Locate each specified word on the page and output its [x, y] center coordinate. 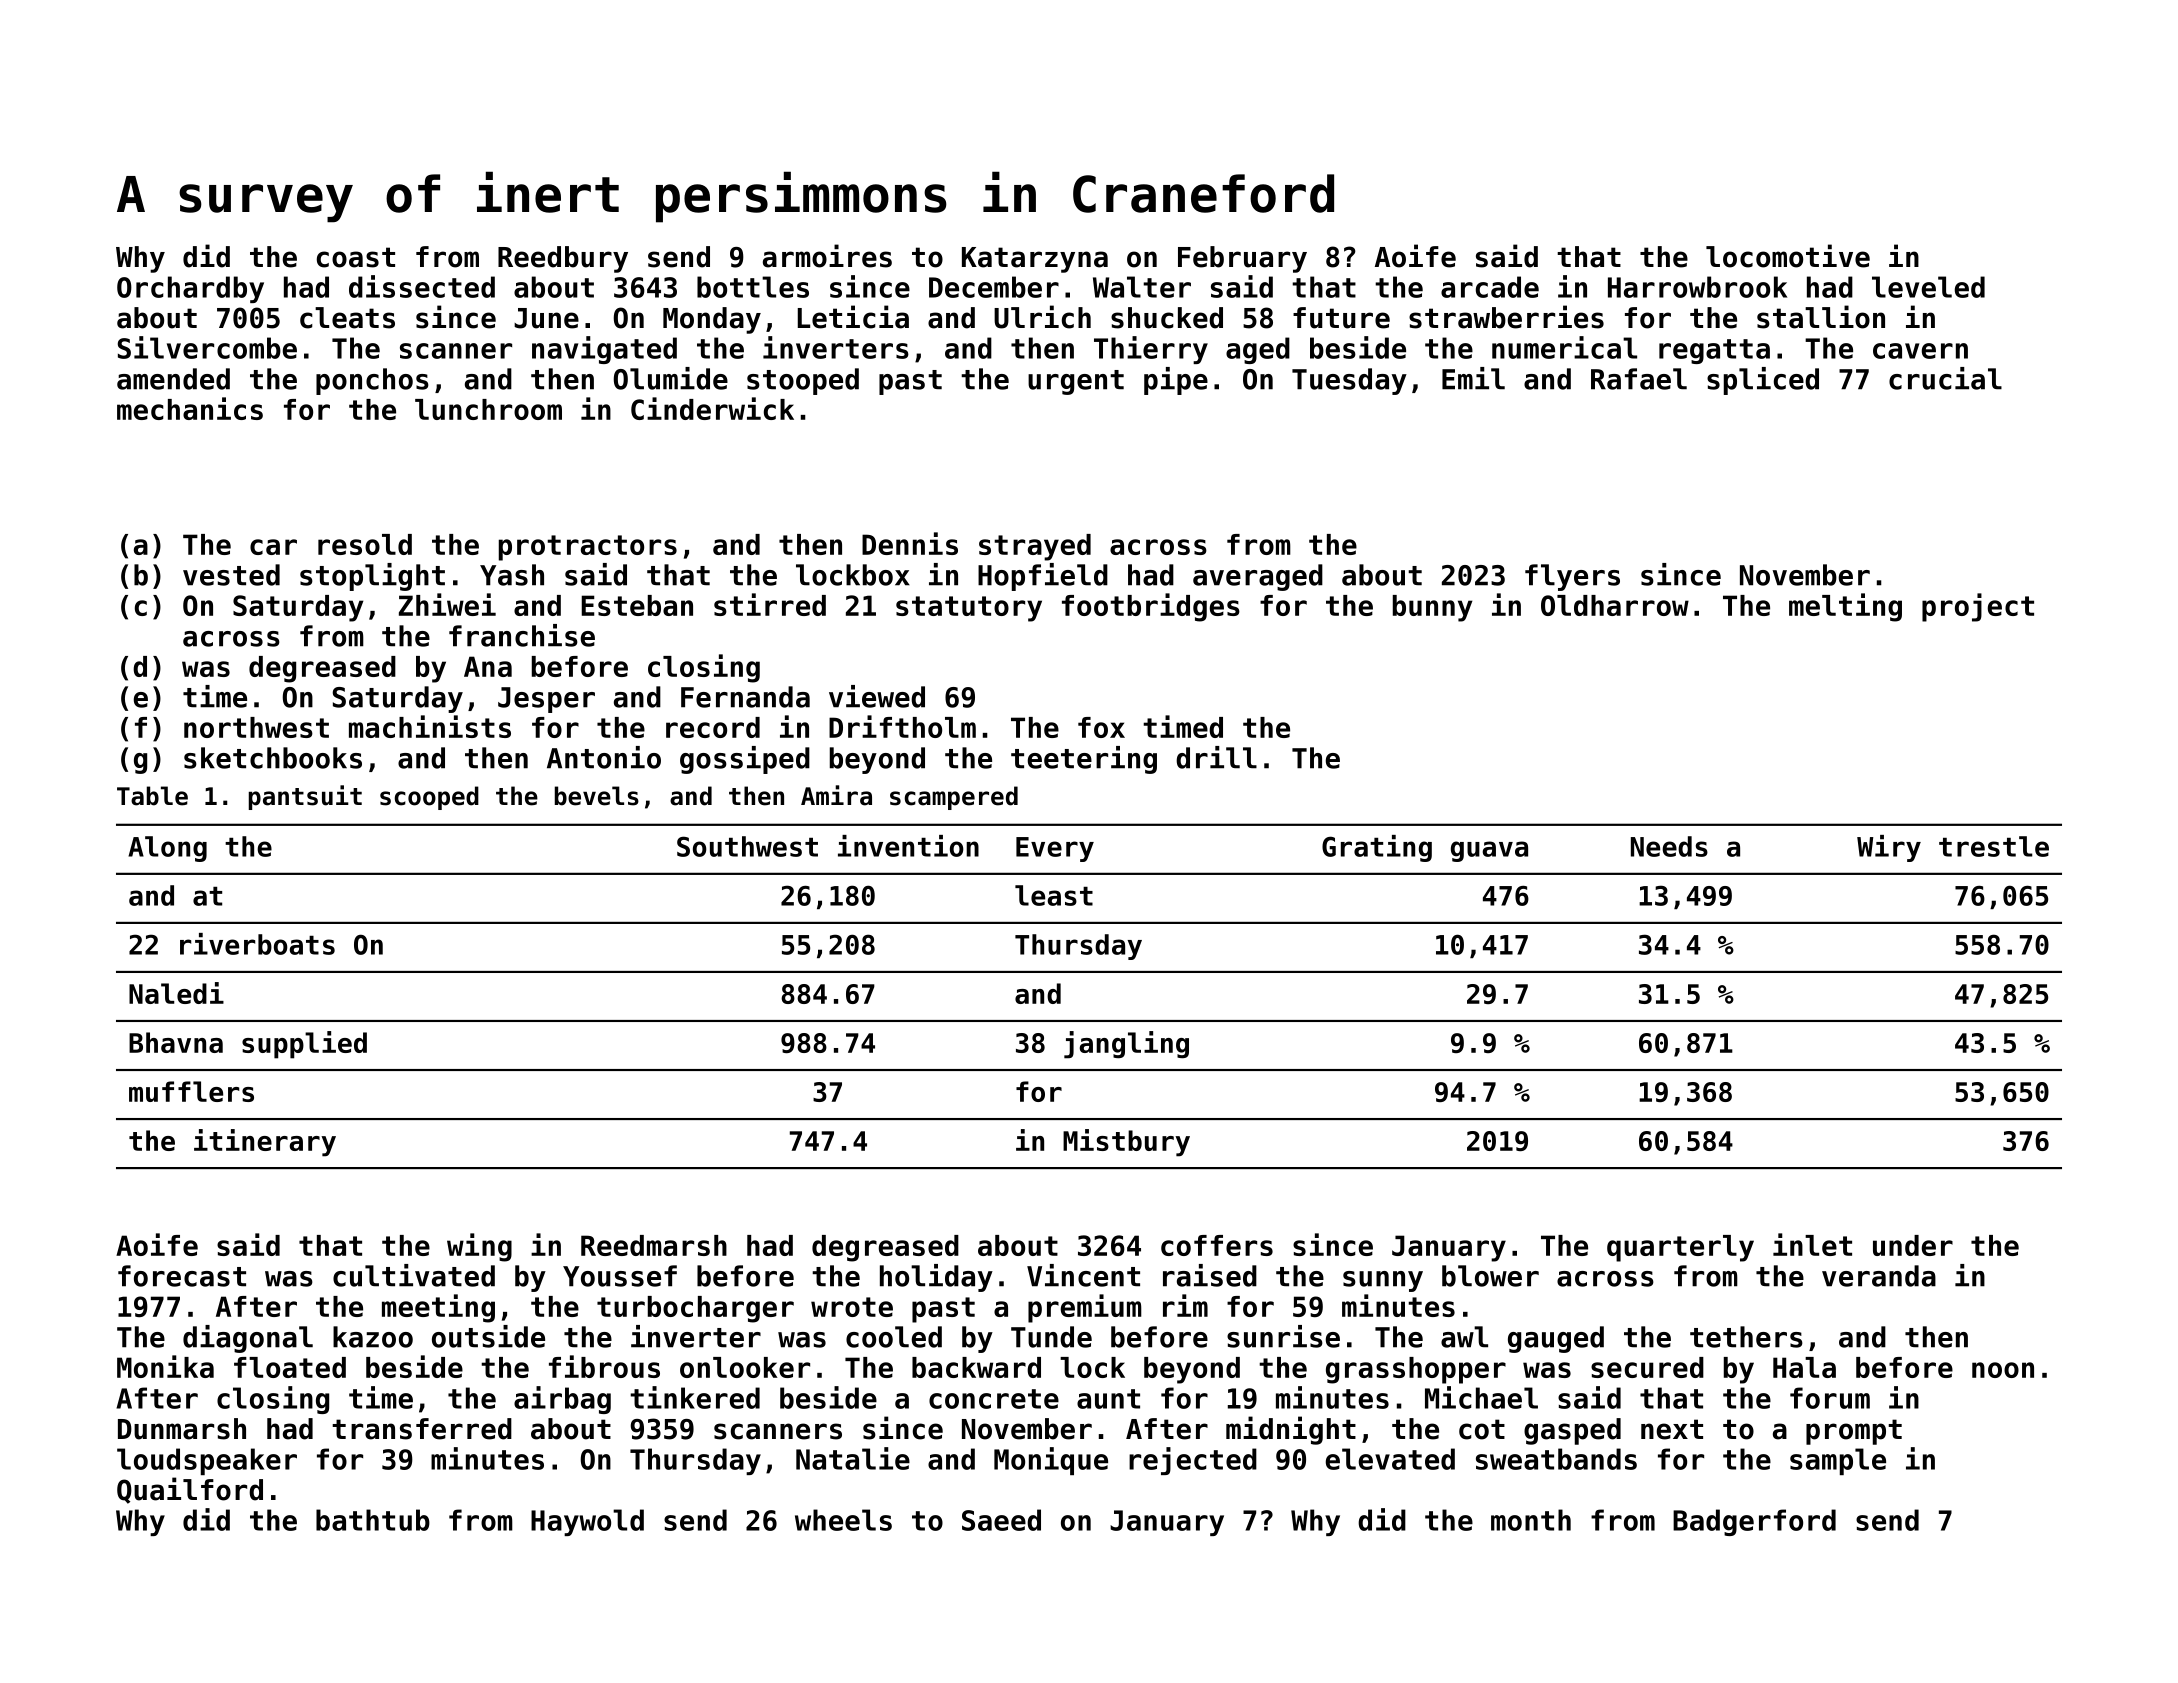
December [994, 287]
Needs [1669, 846]
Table [152, 796]
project [1978, 607]
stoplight [372, 577]
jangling [1126, 1045]
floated [290, 1367]
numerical [1564, 347]
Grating [1377, 848]
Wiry [1889, 848]
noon [2003, 1370]
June [546, 318]
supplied [304, 1045]
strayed [1035, 547]
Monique [1051, 1461]
